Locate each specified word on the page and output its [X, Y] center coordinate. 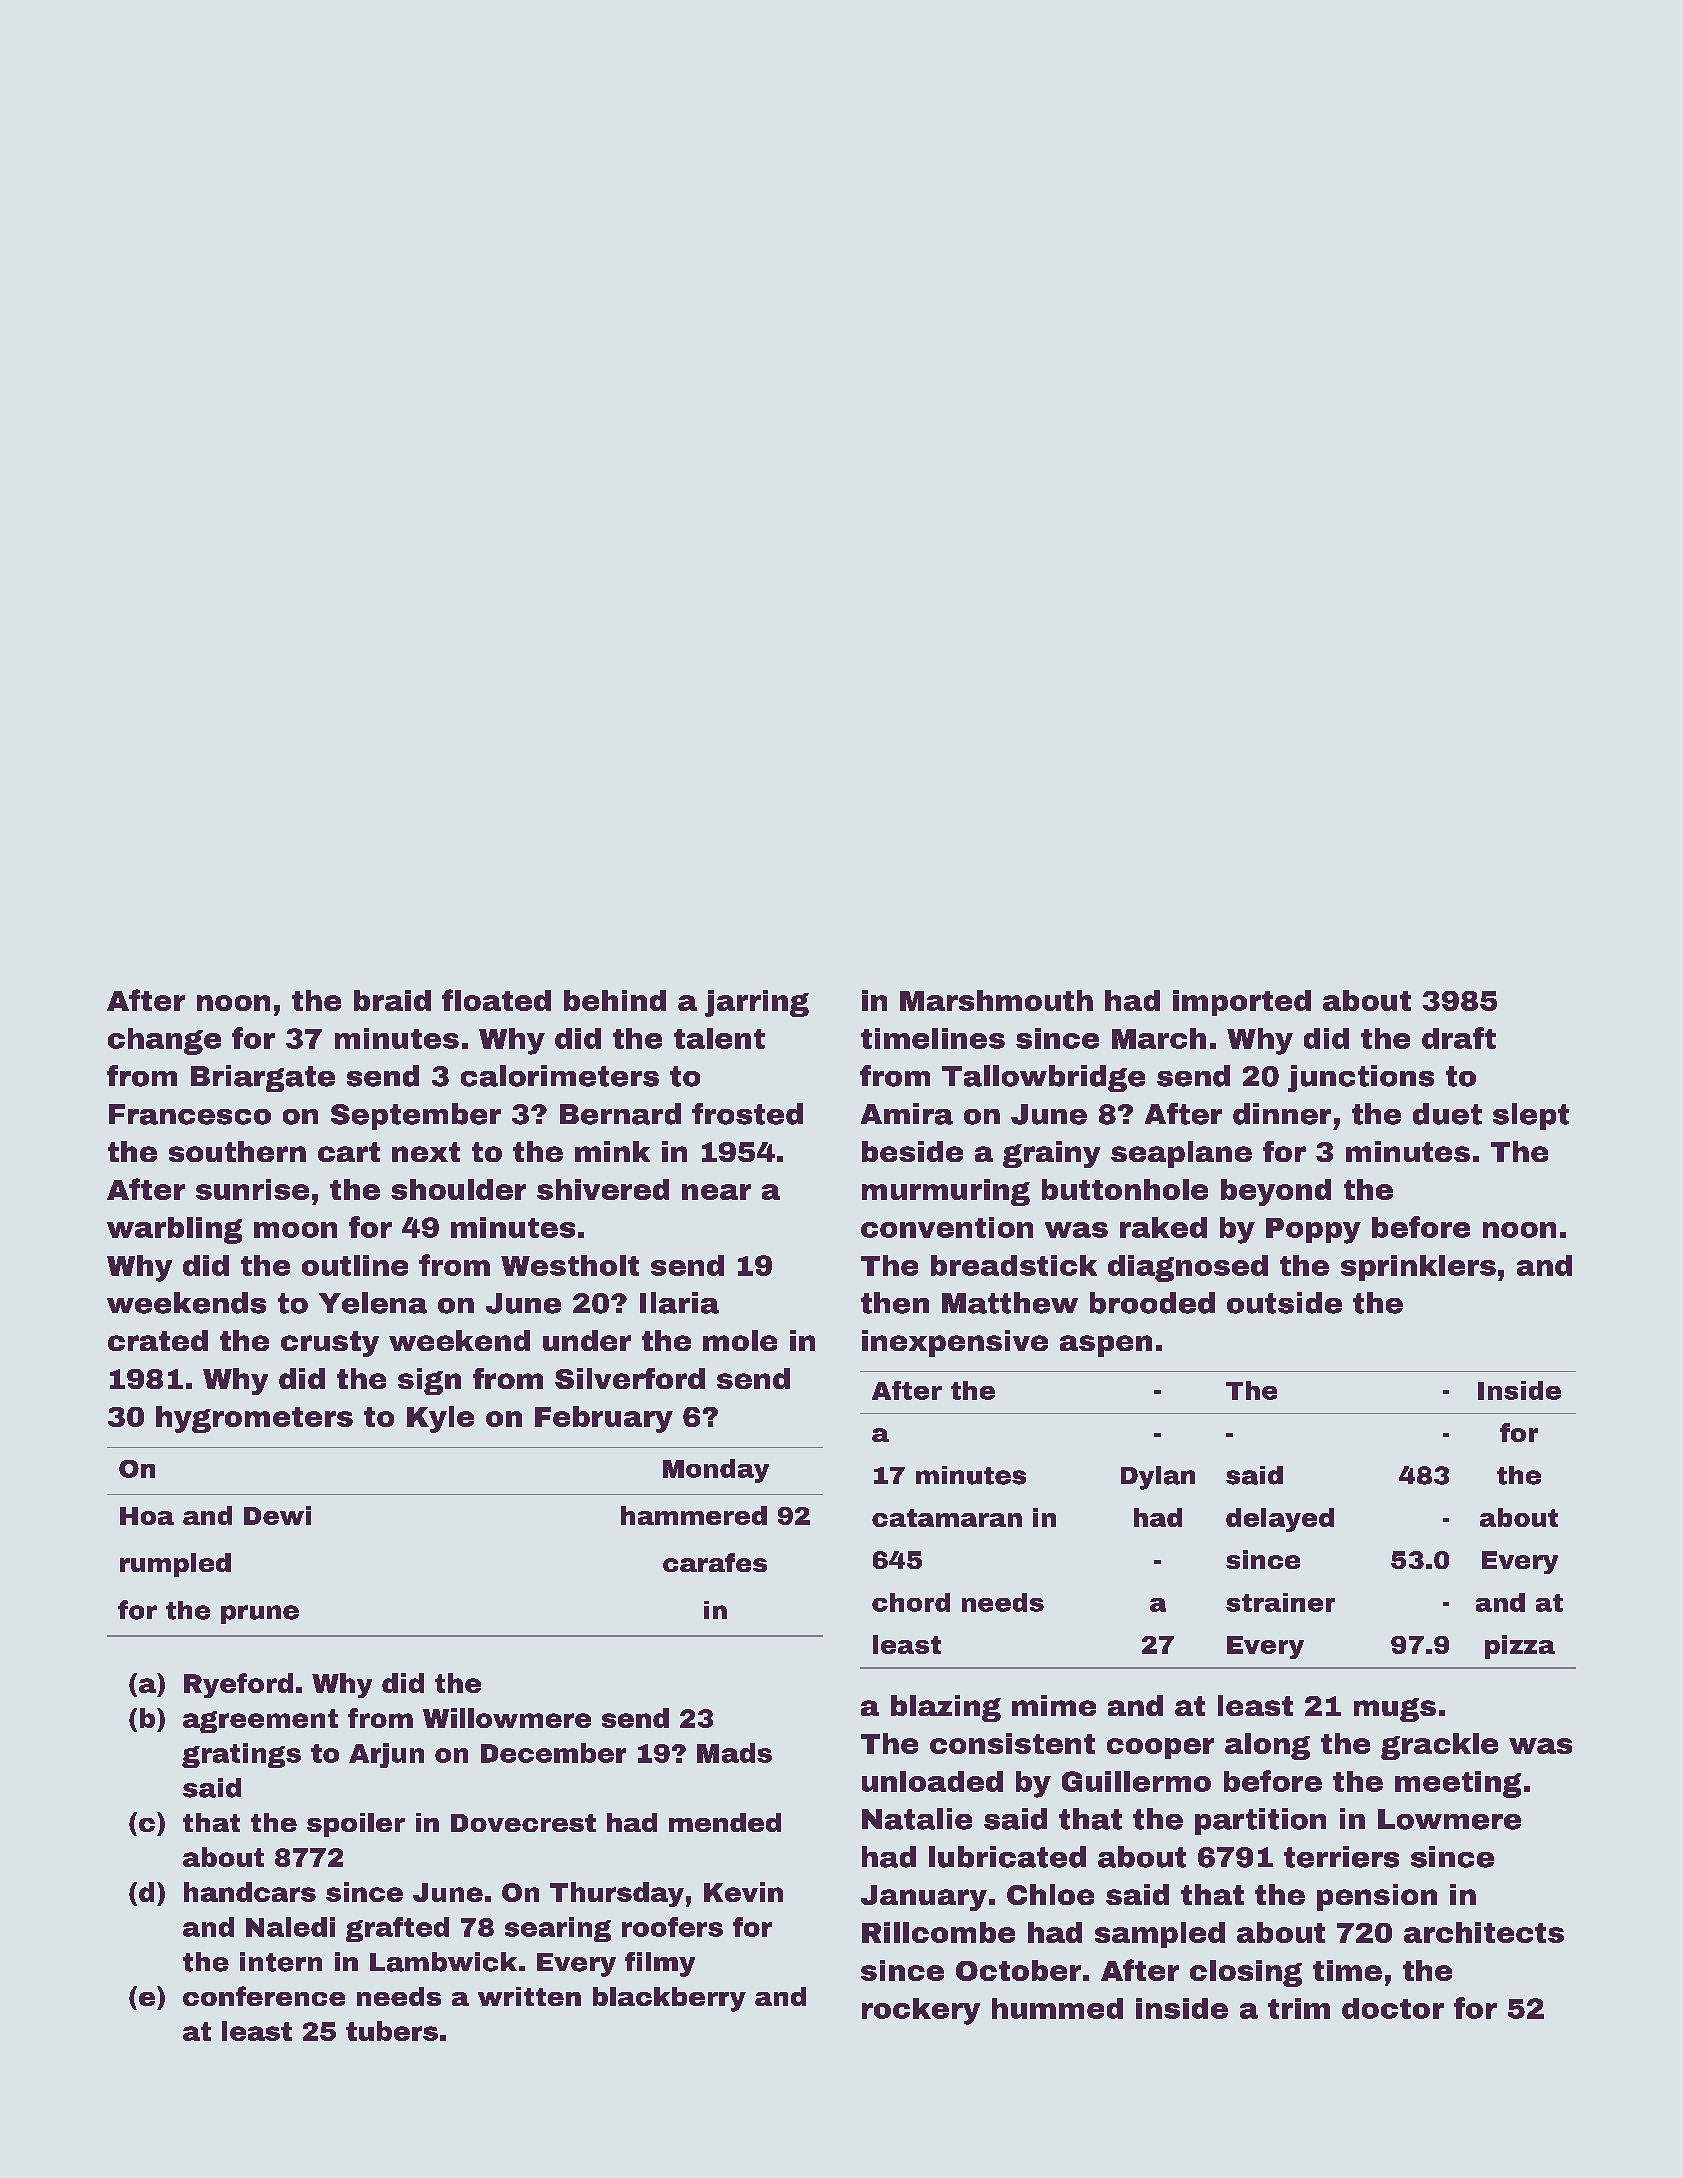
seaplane [1181, 1154]
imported [1242, 1003]
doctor [1393, 2008]
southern [237, 1151]
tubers [392, 2031]
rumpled [175, 1565]
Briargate [263, 1078]
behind [615, 1000]
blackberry [669, 1999]
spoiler [356, 1825]
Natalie [917, 1819]
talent [719, 1038]
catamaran [947, 1518]
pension [1377, 1897]
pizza [1520, 1647]
